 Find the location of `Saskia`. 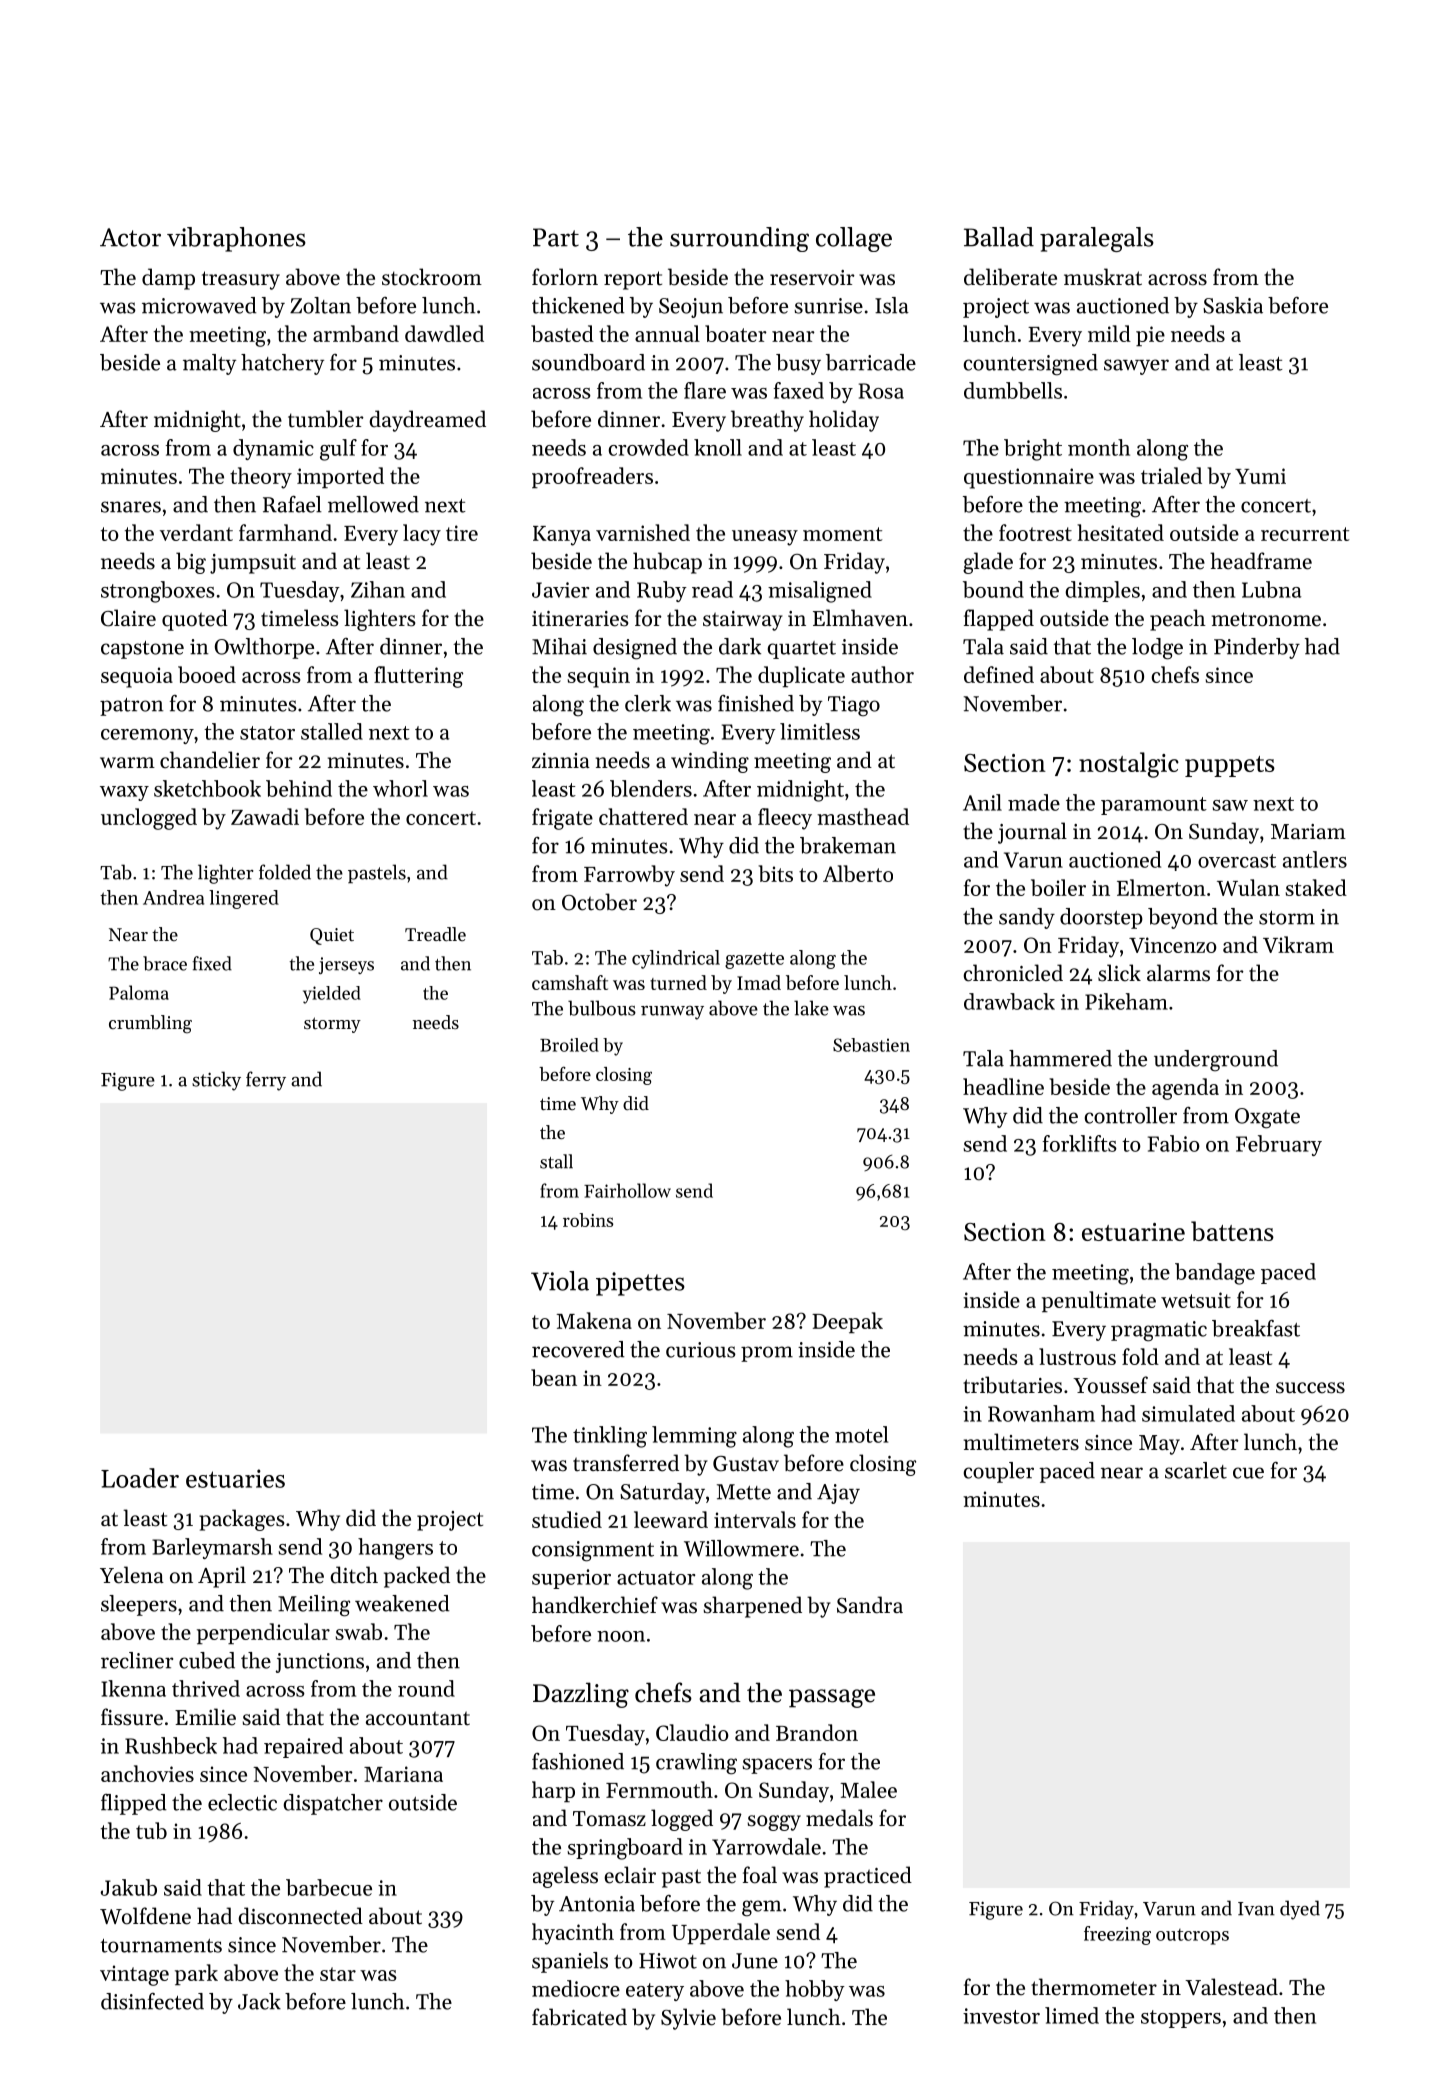

Saskia is located at coordinates (1233, 305).
